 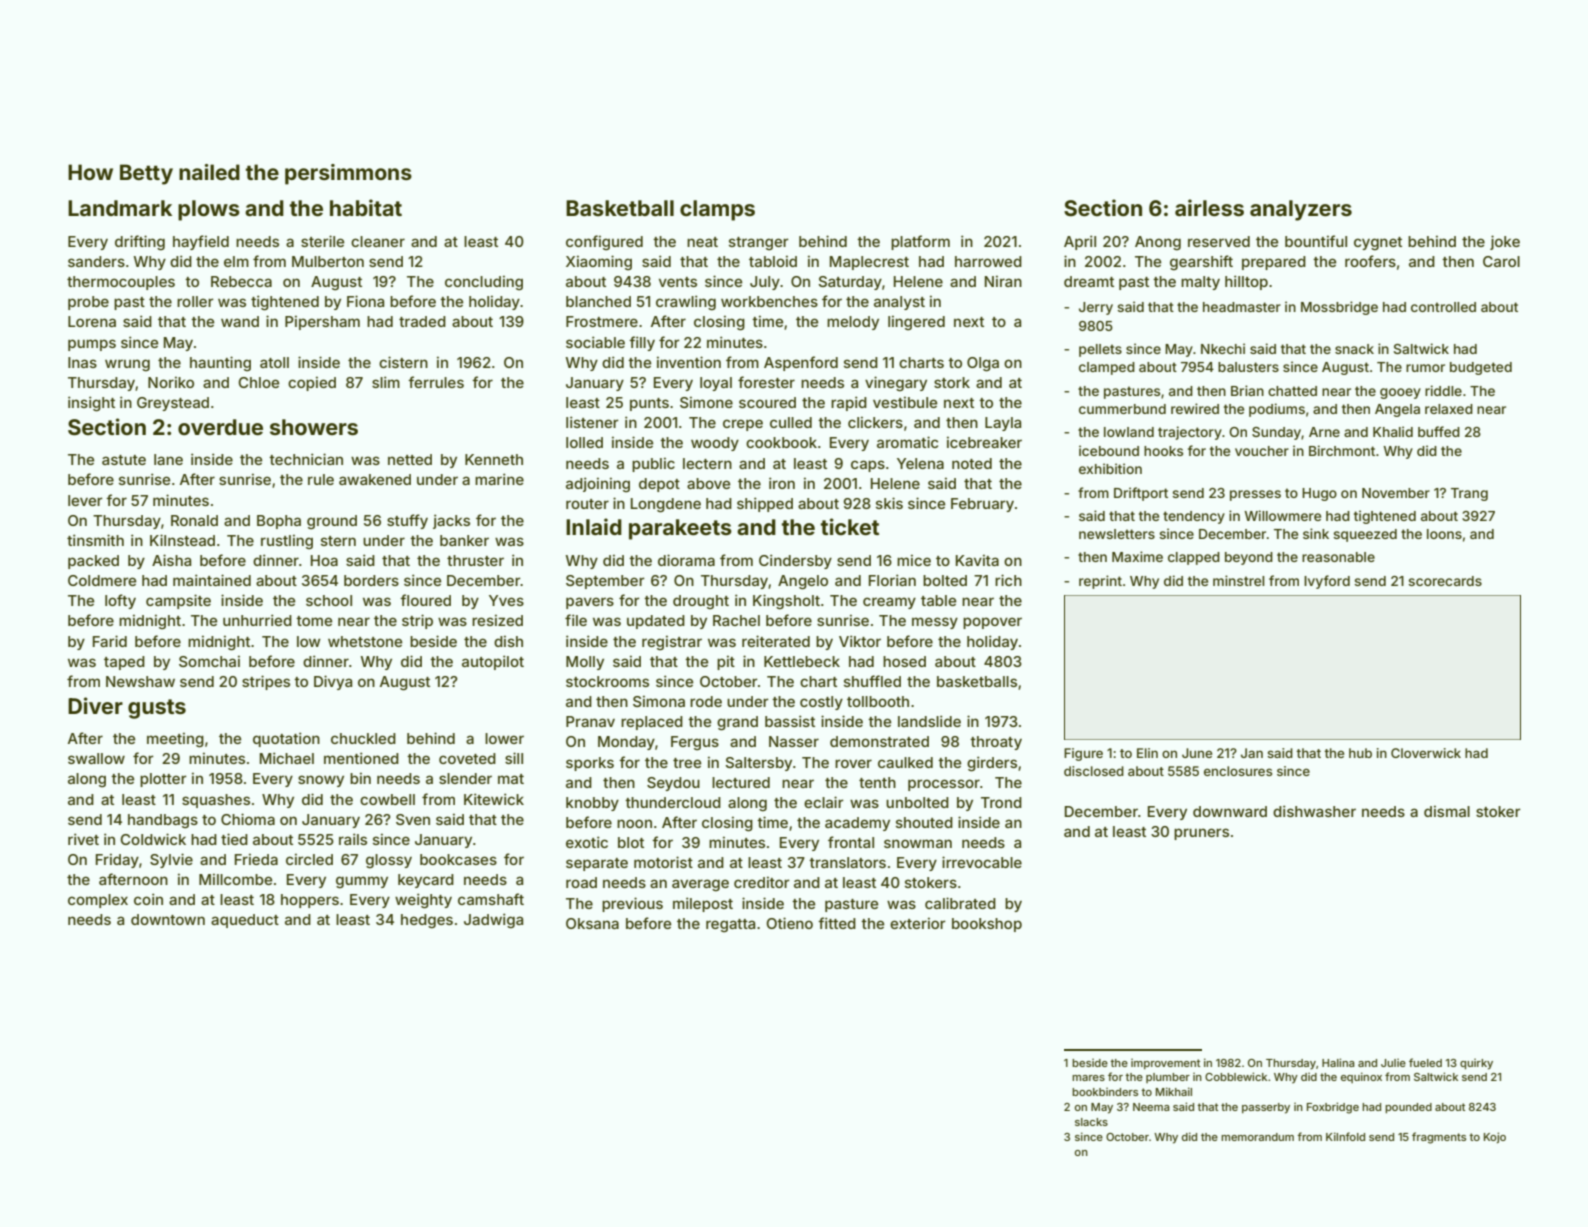 What do you see at coordinates (245, 921) in the screenshot?
I see `aqueduct` at bounding box center [245, 921].
